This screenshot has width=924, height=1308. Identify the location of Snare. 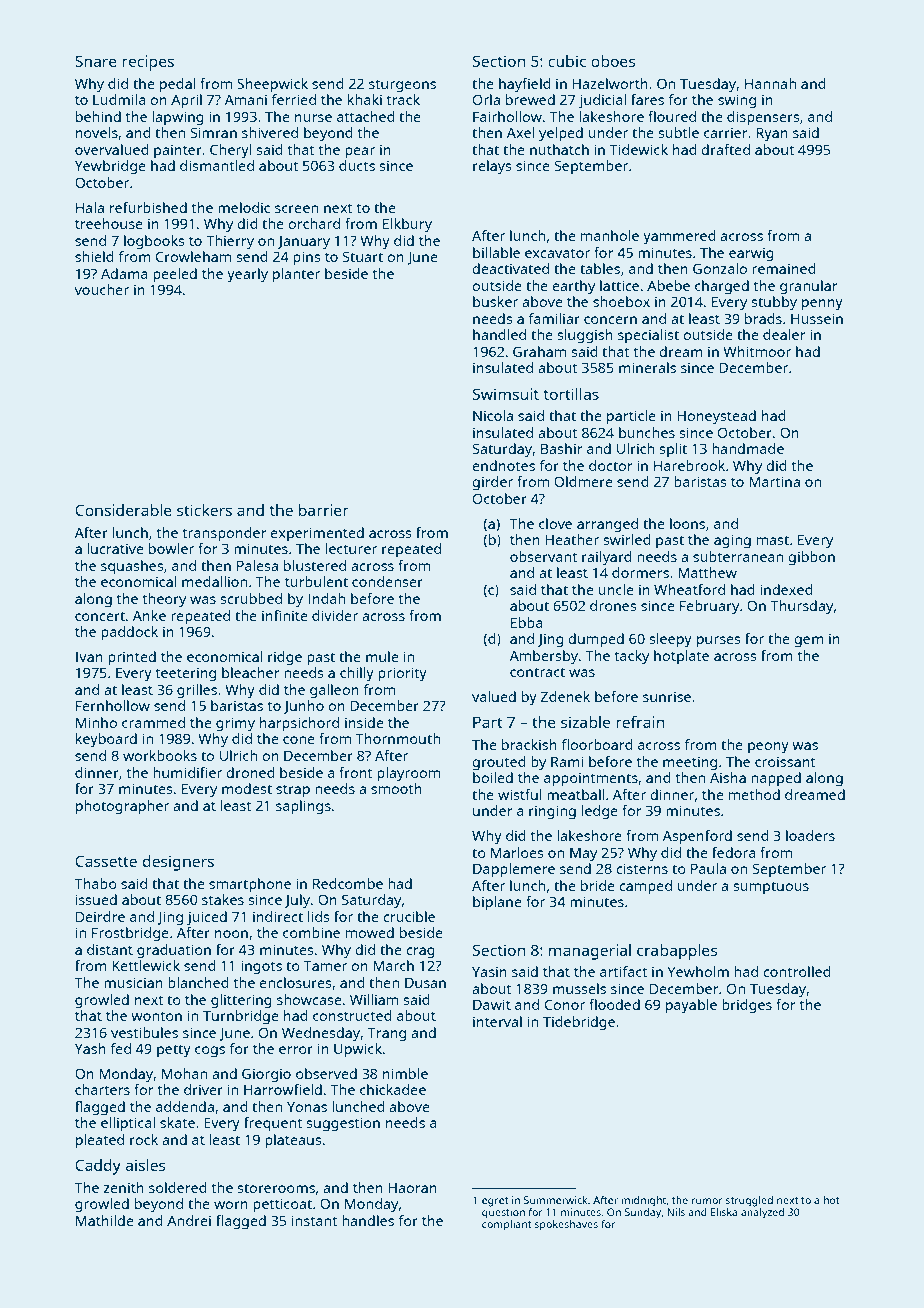
(96, 61).
